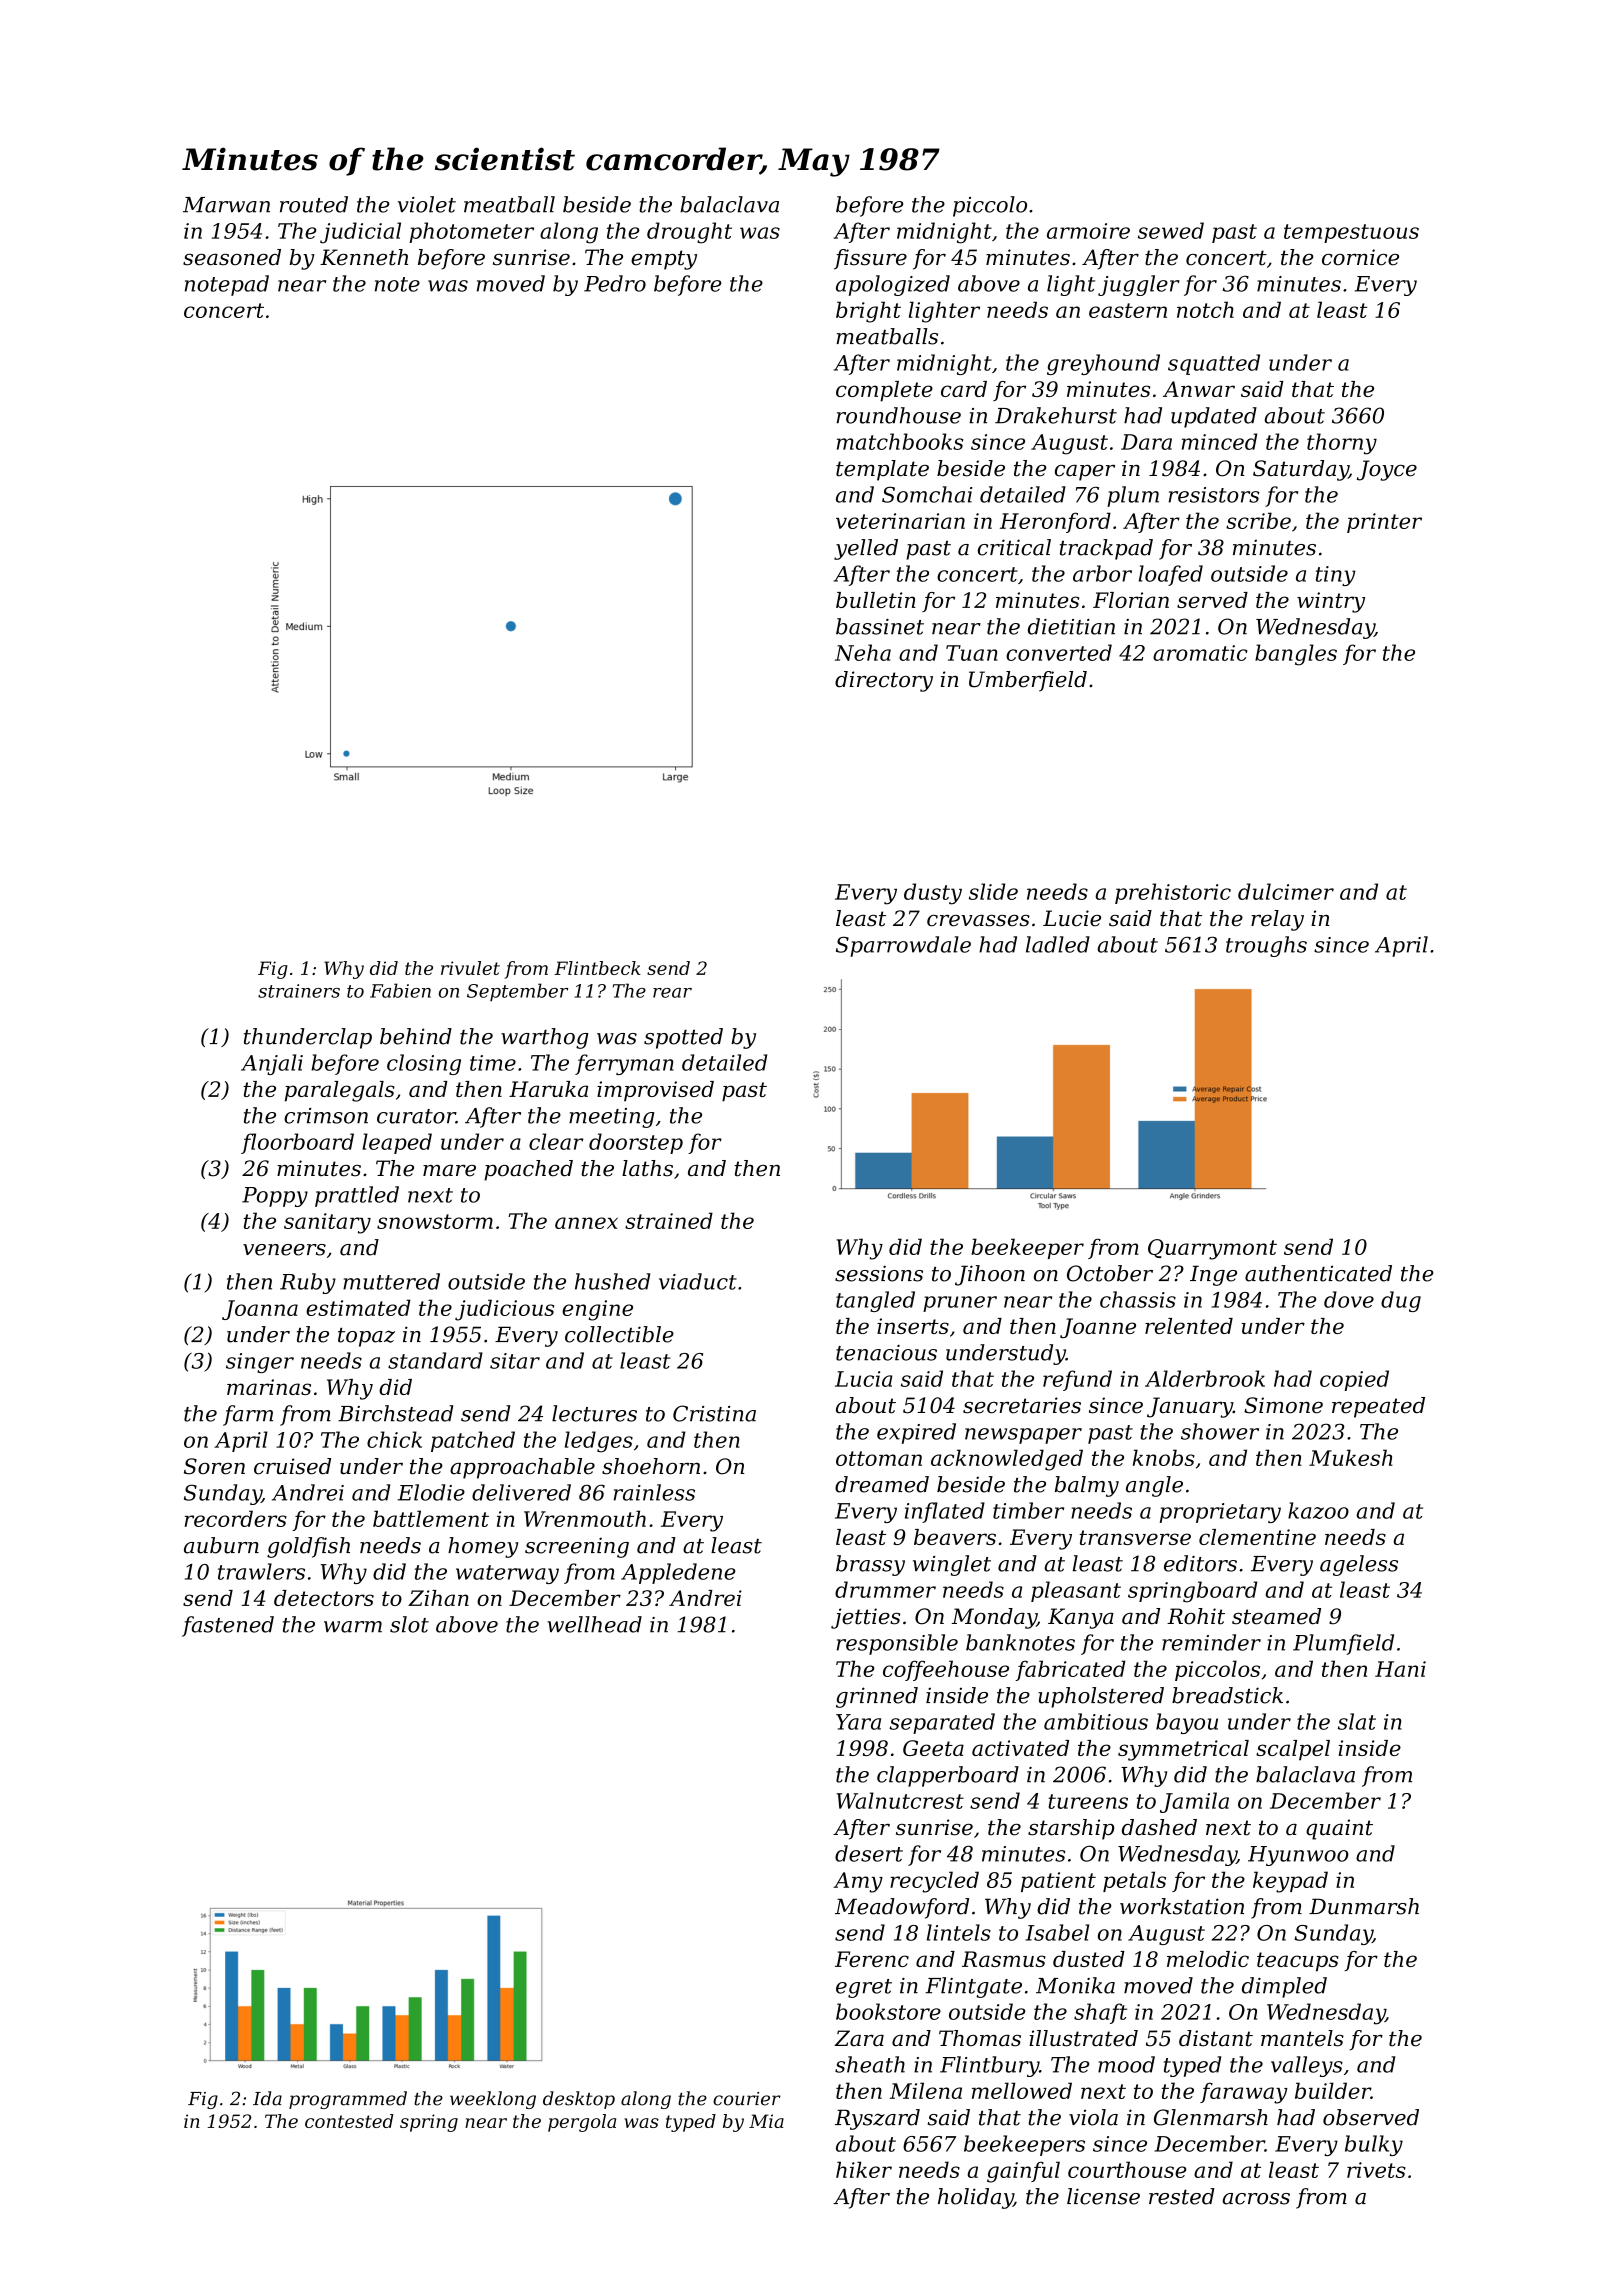 The width and height of the image is (1620, 2292). What do you see at coordinates (349, 2121) in the image?
I see `contested` at bounding box center [349, 2121].
